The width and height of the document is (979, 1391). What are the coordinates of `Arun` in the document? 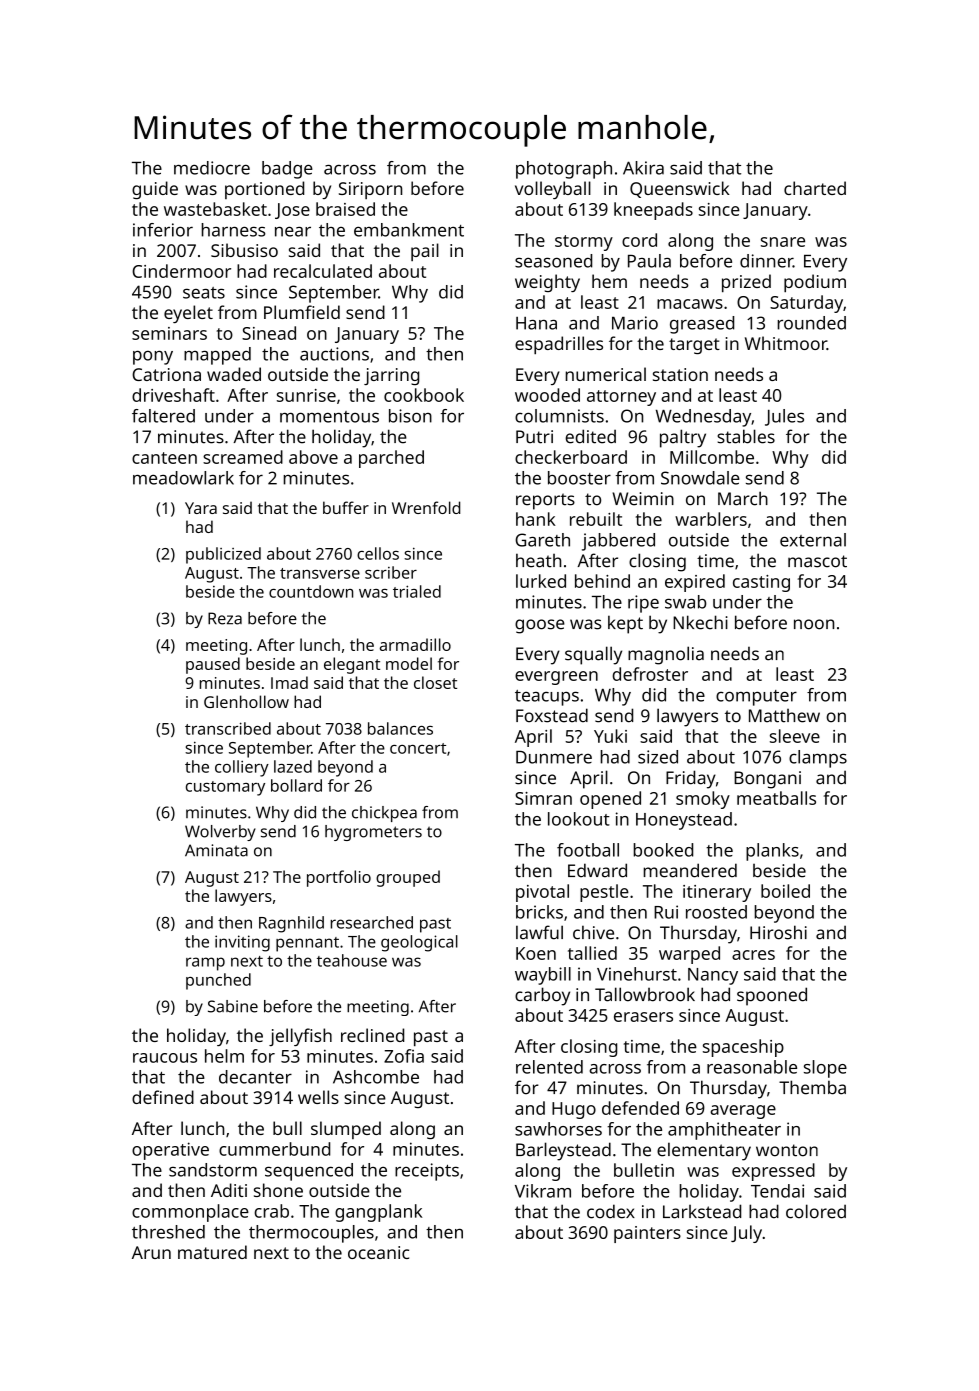 It's located at (151, 1252).
